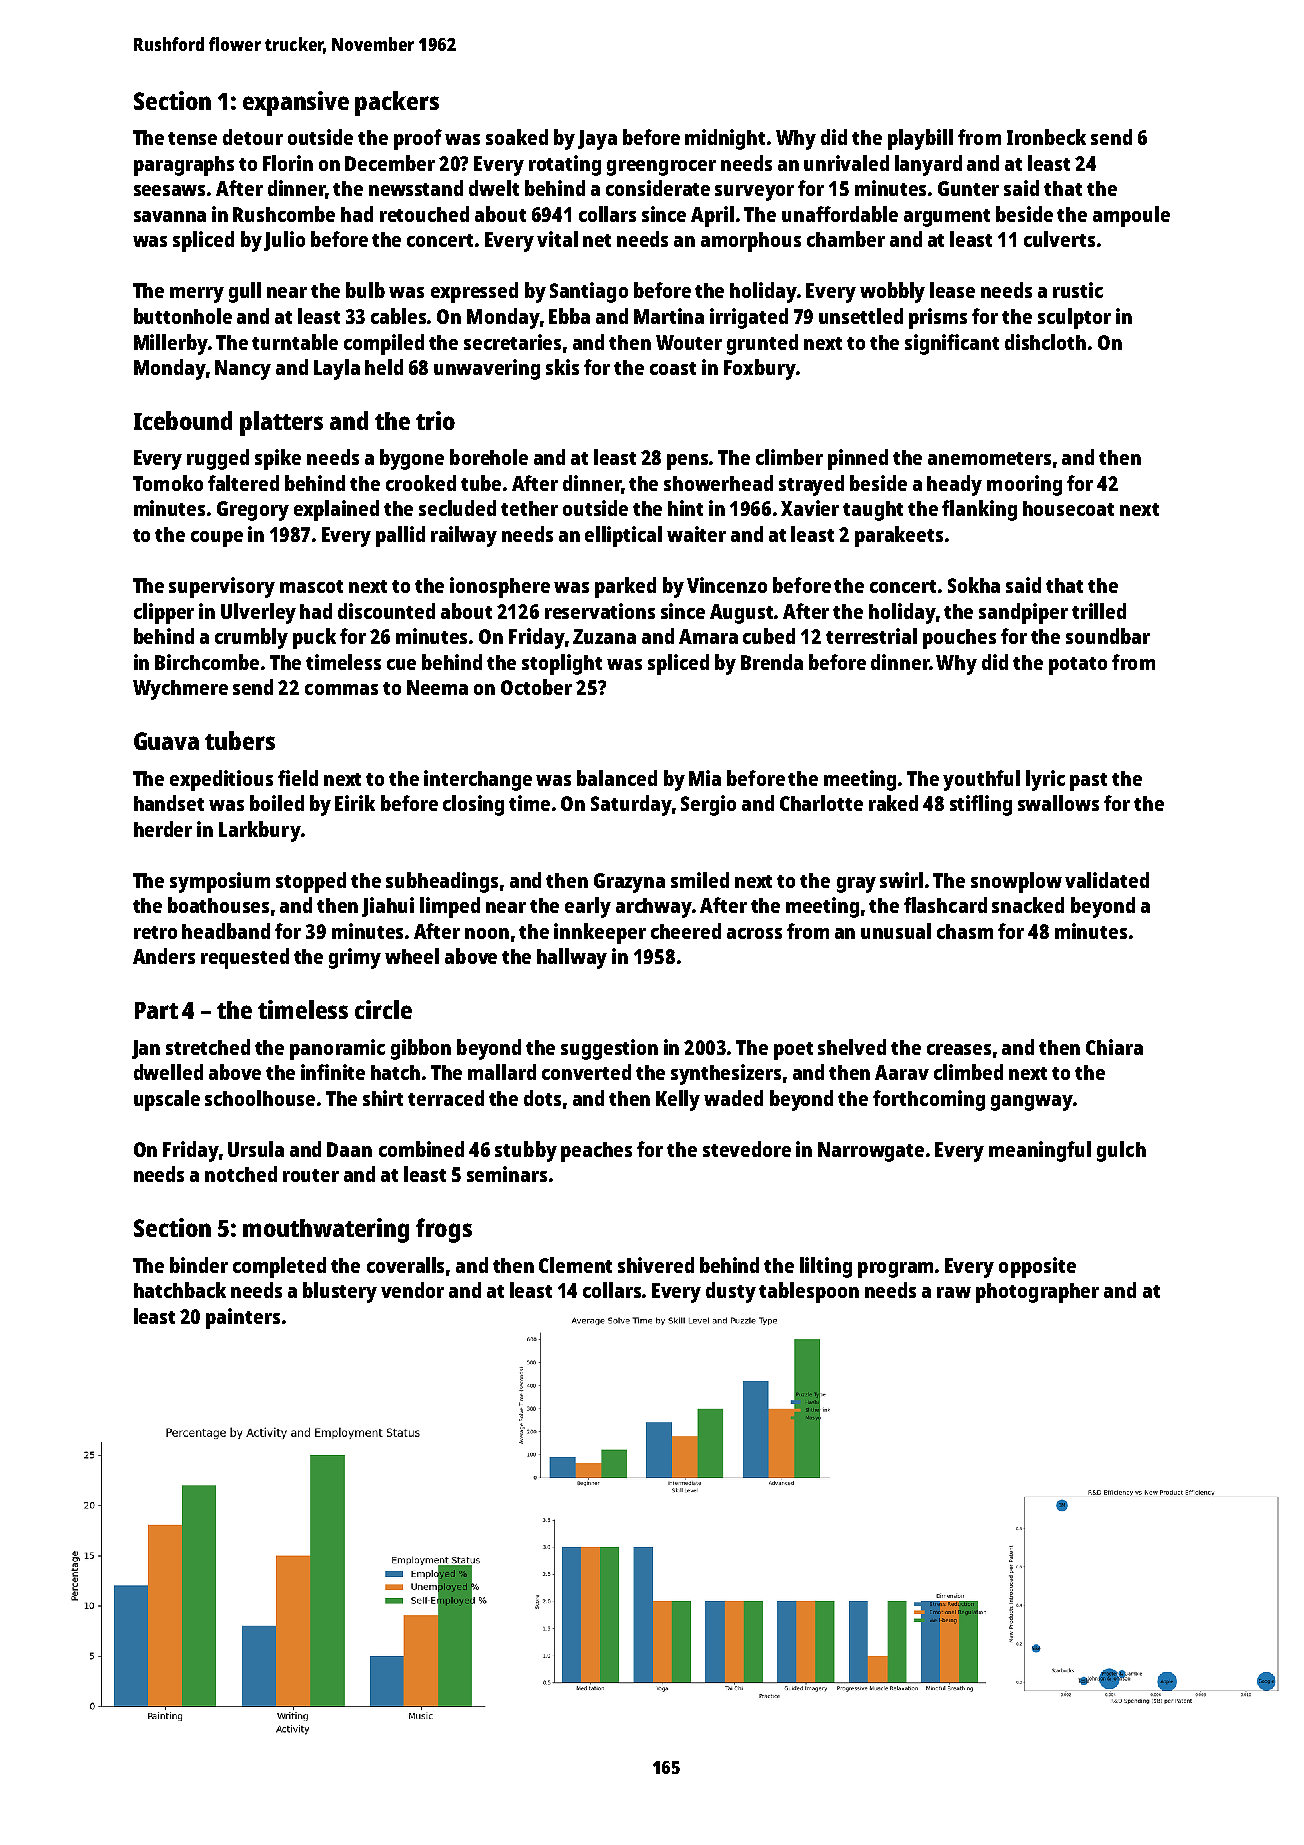 The image size is (1304, 1845). Describe the element at coordinates (241, 1174) in the image. I see `notched` at that location.
